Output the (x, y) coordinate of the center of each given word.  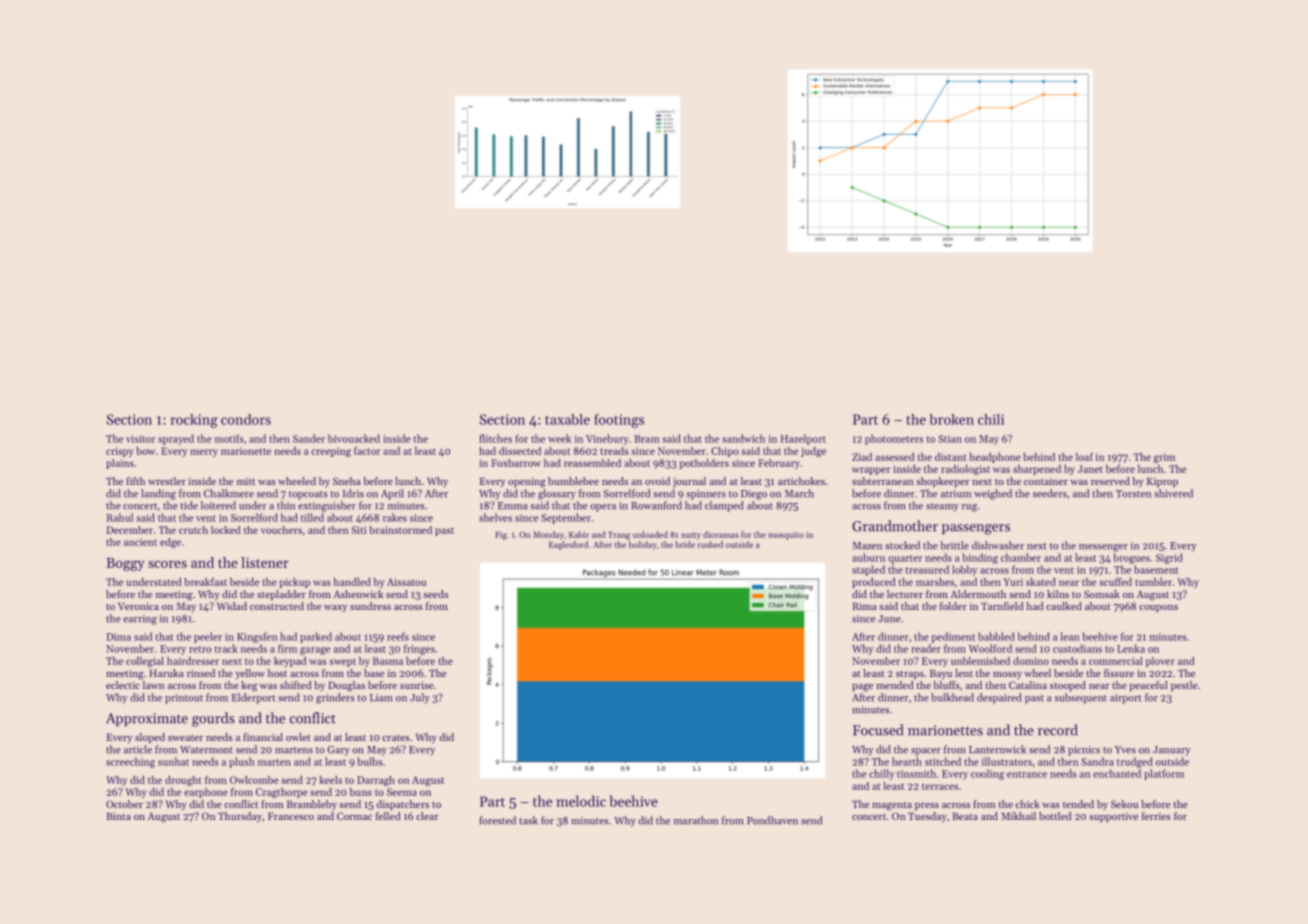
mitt (246, 481)
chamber (1021, 557)
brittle (954, 545)
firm (287, 648)
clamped (724, 506)
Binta (118, 816)
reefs (398, 636)
